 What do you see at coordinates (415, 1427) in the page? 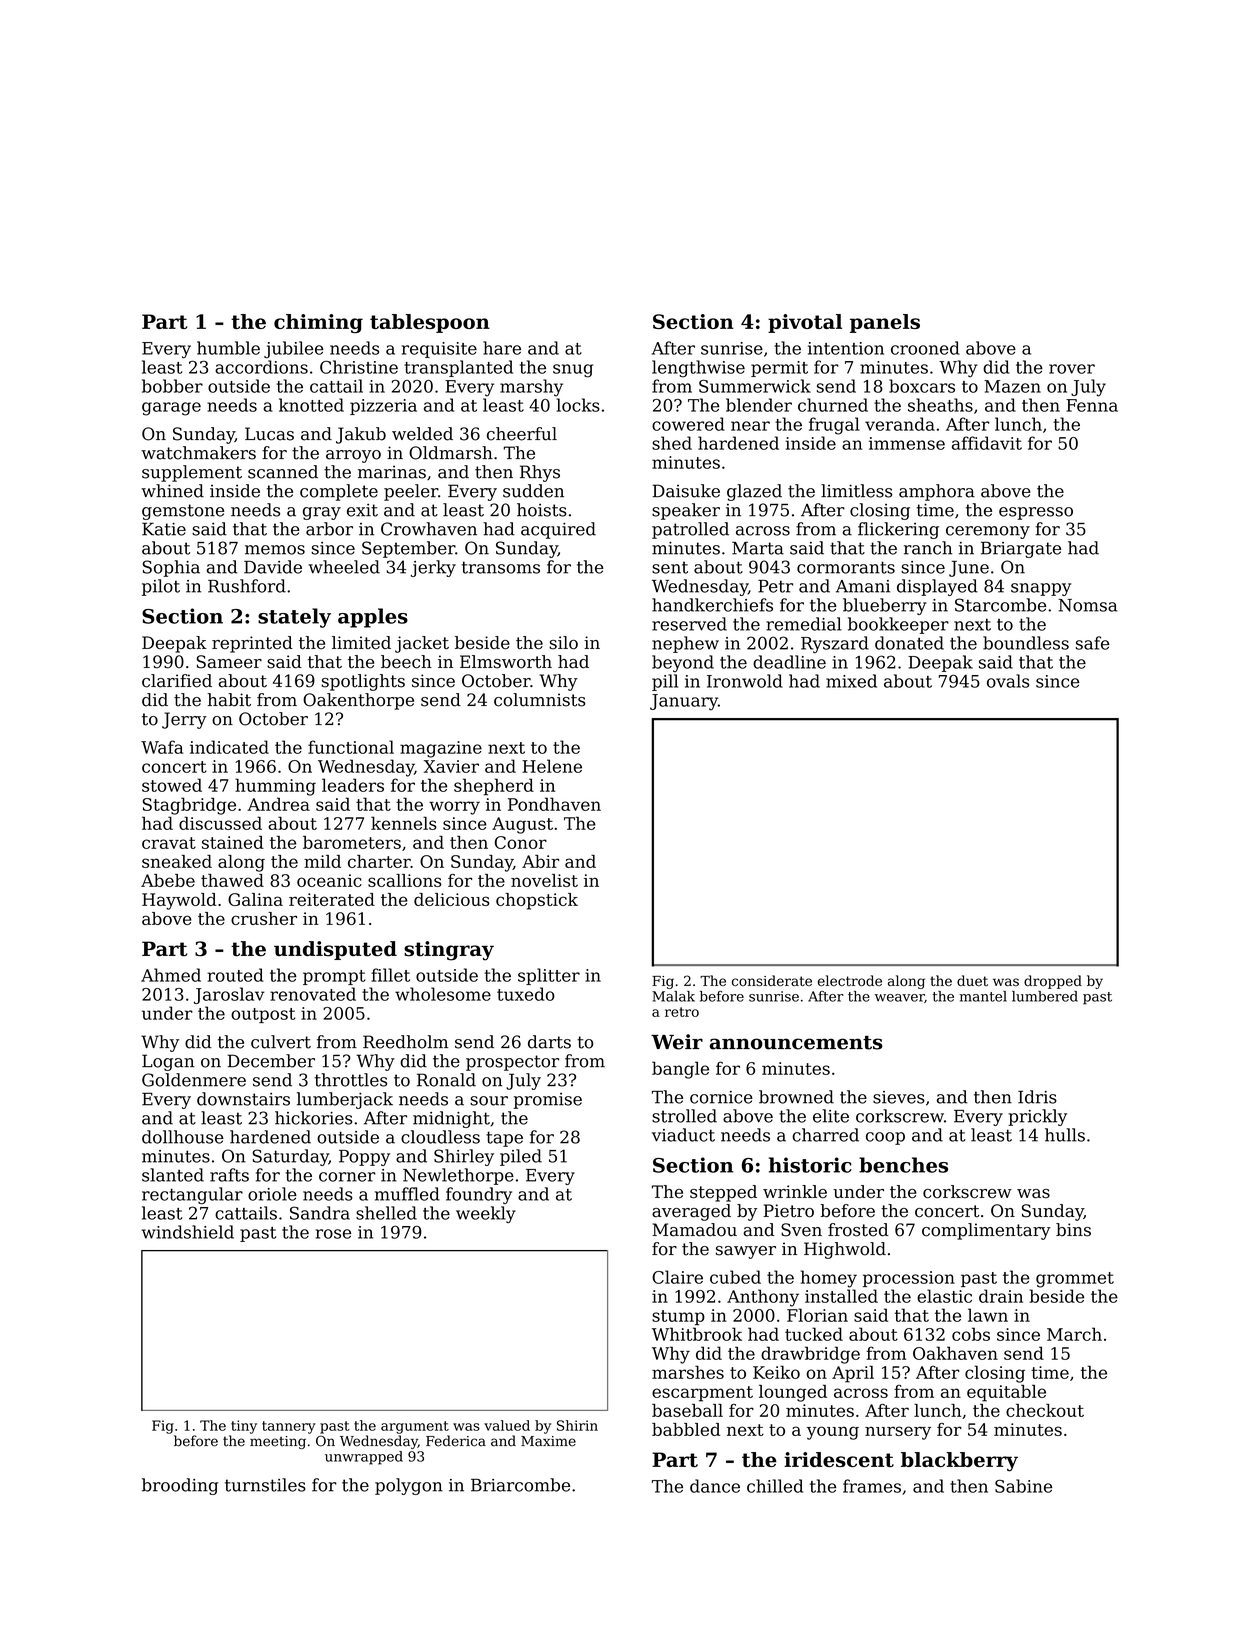
I see `argument` at bounding box center [415, 1427].
